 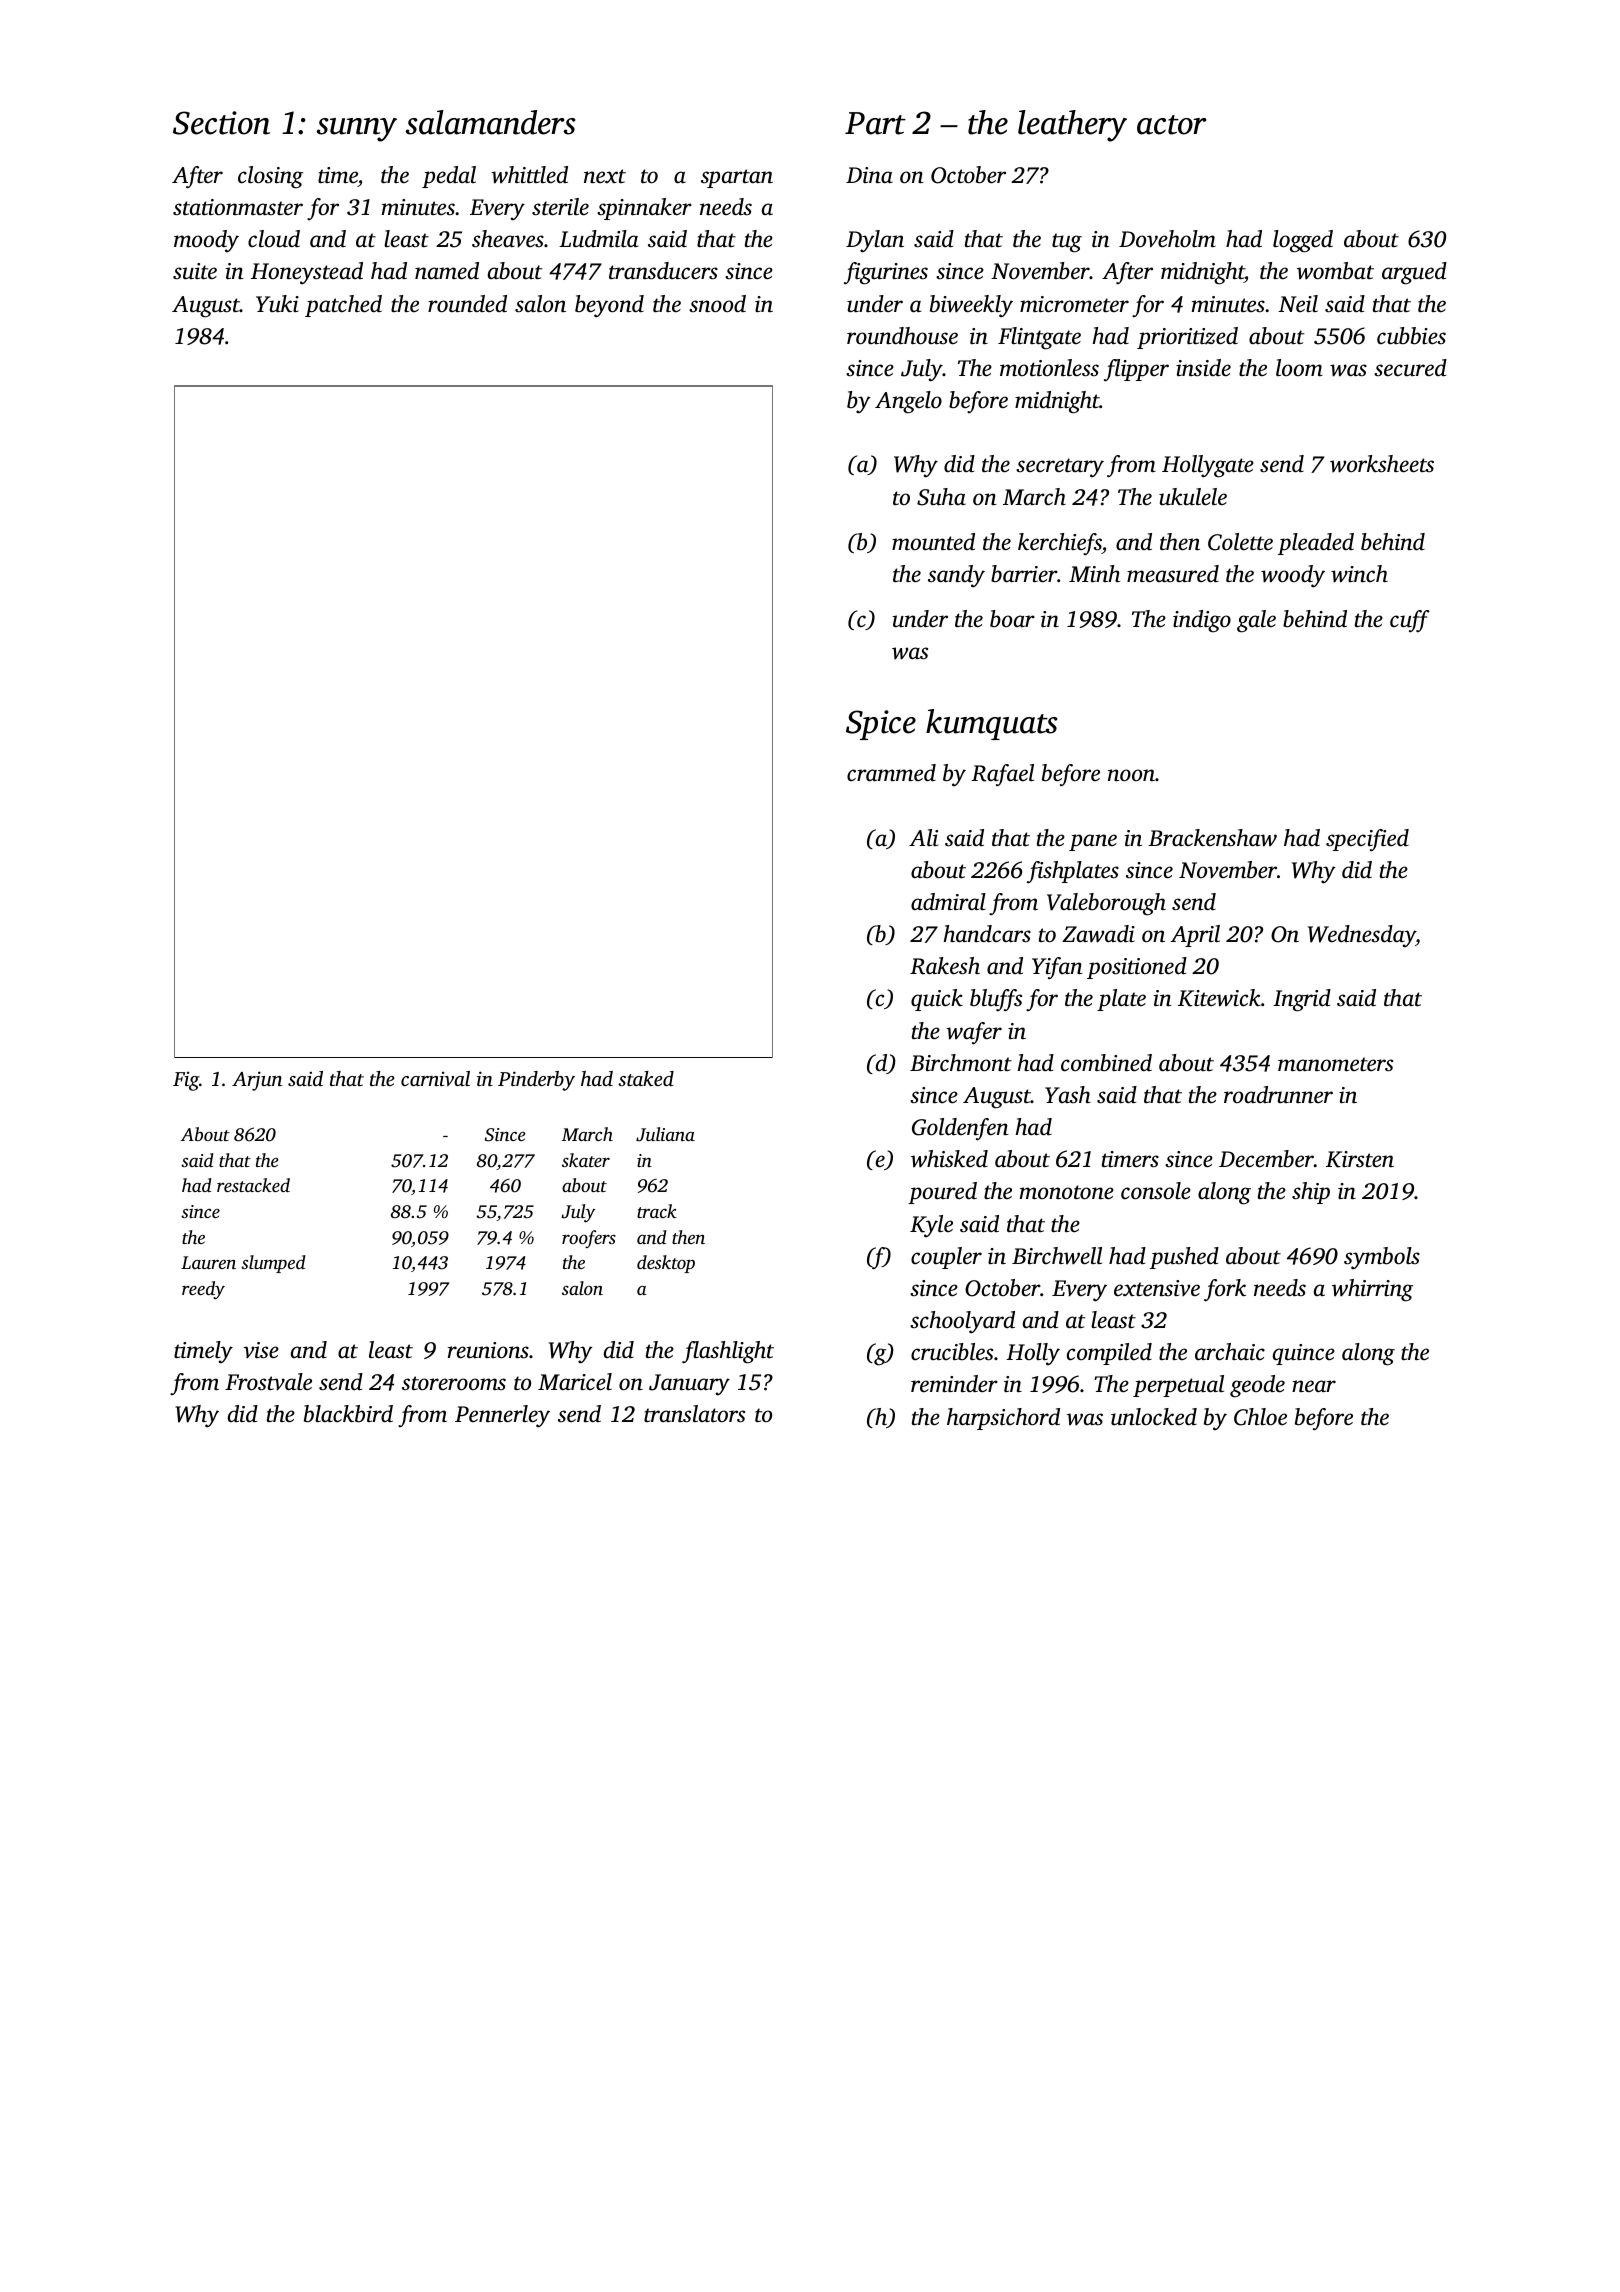 What do you see at coordinates (277, 304) in the screenshot?
I see `Yuki` at bounding box center [277, 304].
